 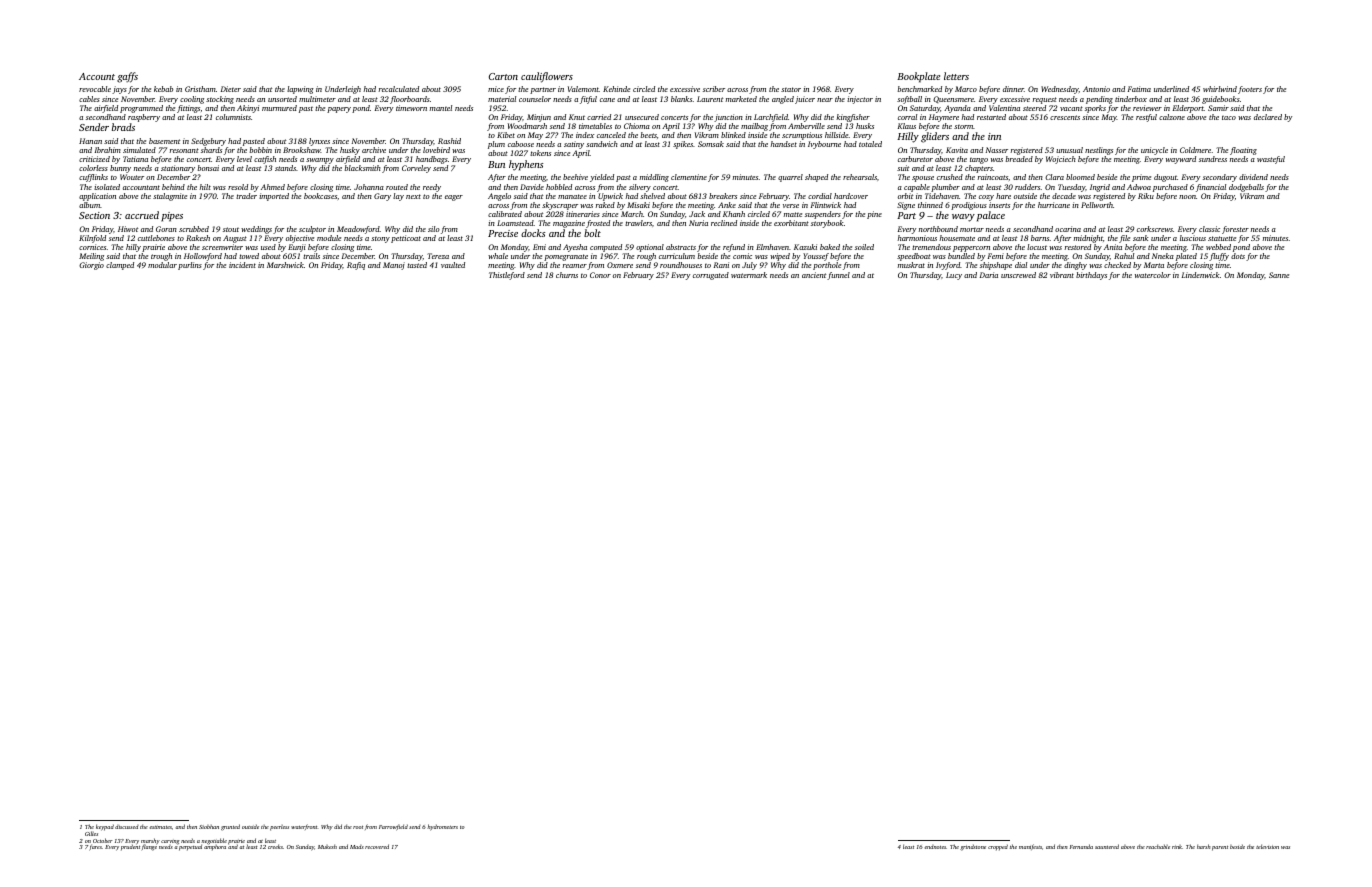 I want to click on discussed, so click(x=127, y=827).
